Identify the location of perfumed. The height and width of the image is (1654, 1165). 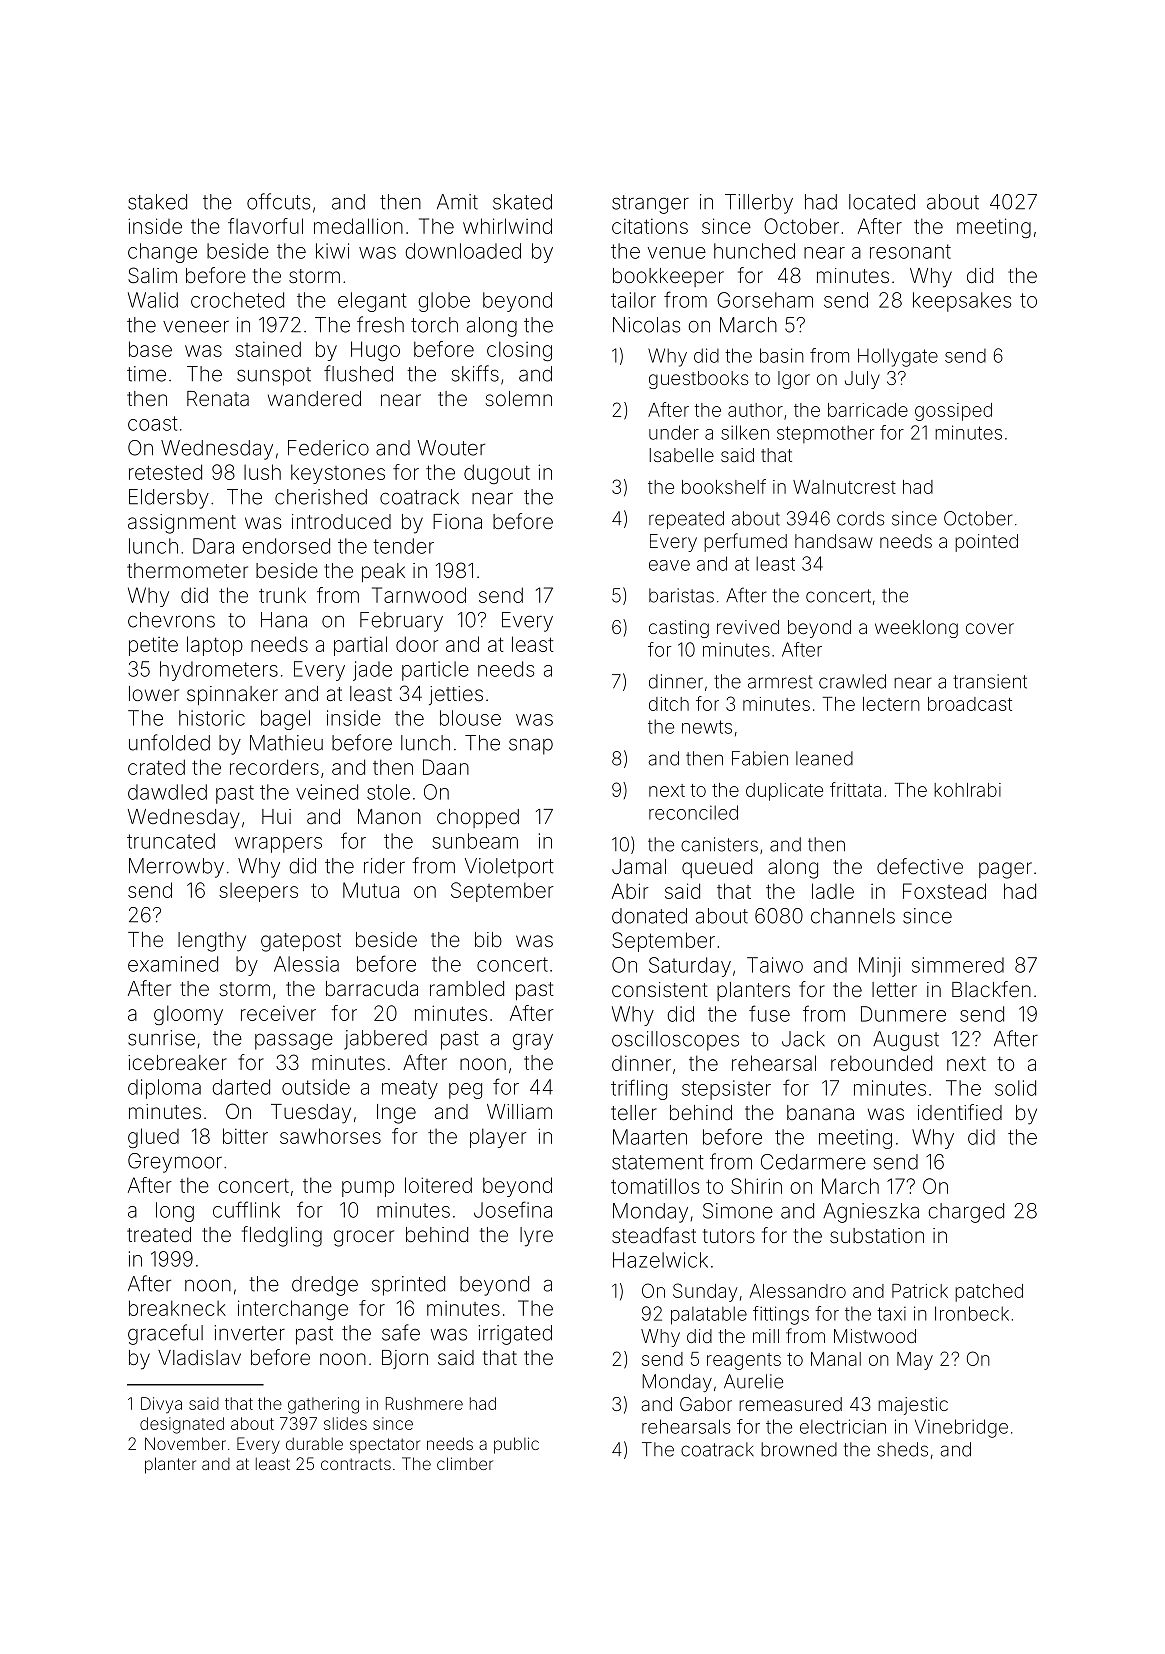
(745, 542).
